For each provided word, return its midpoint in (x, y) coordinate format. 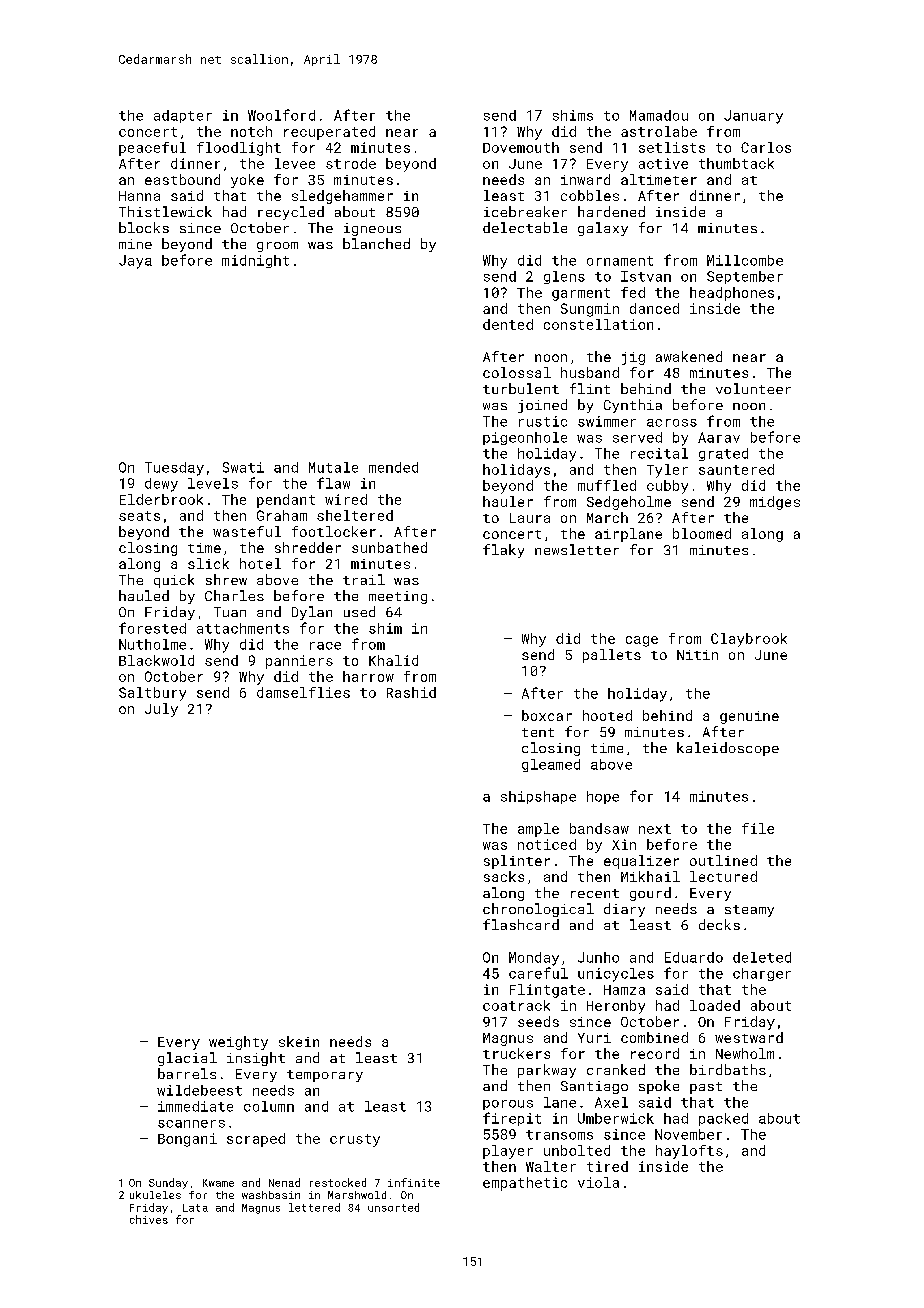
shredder (308, 547)
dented (508, 324)
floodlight (239, 149)
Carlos (766, 147)
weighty (238, 1043)
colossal (517, 372)
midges (775, 503)
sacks (504, 876)
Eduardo (694, 957)
